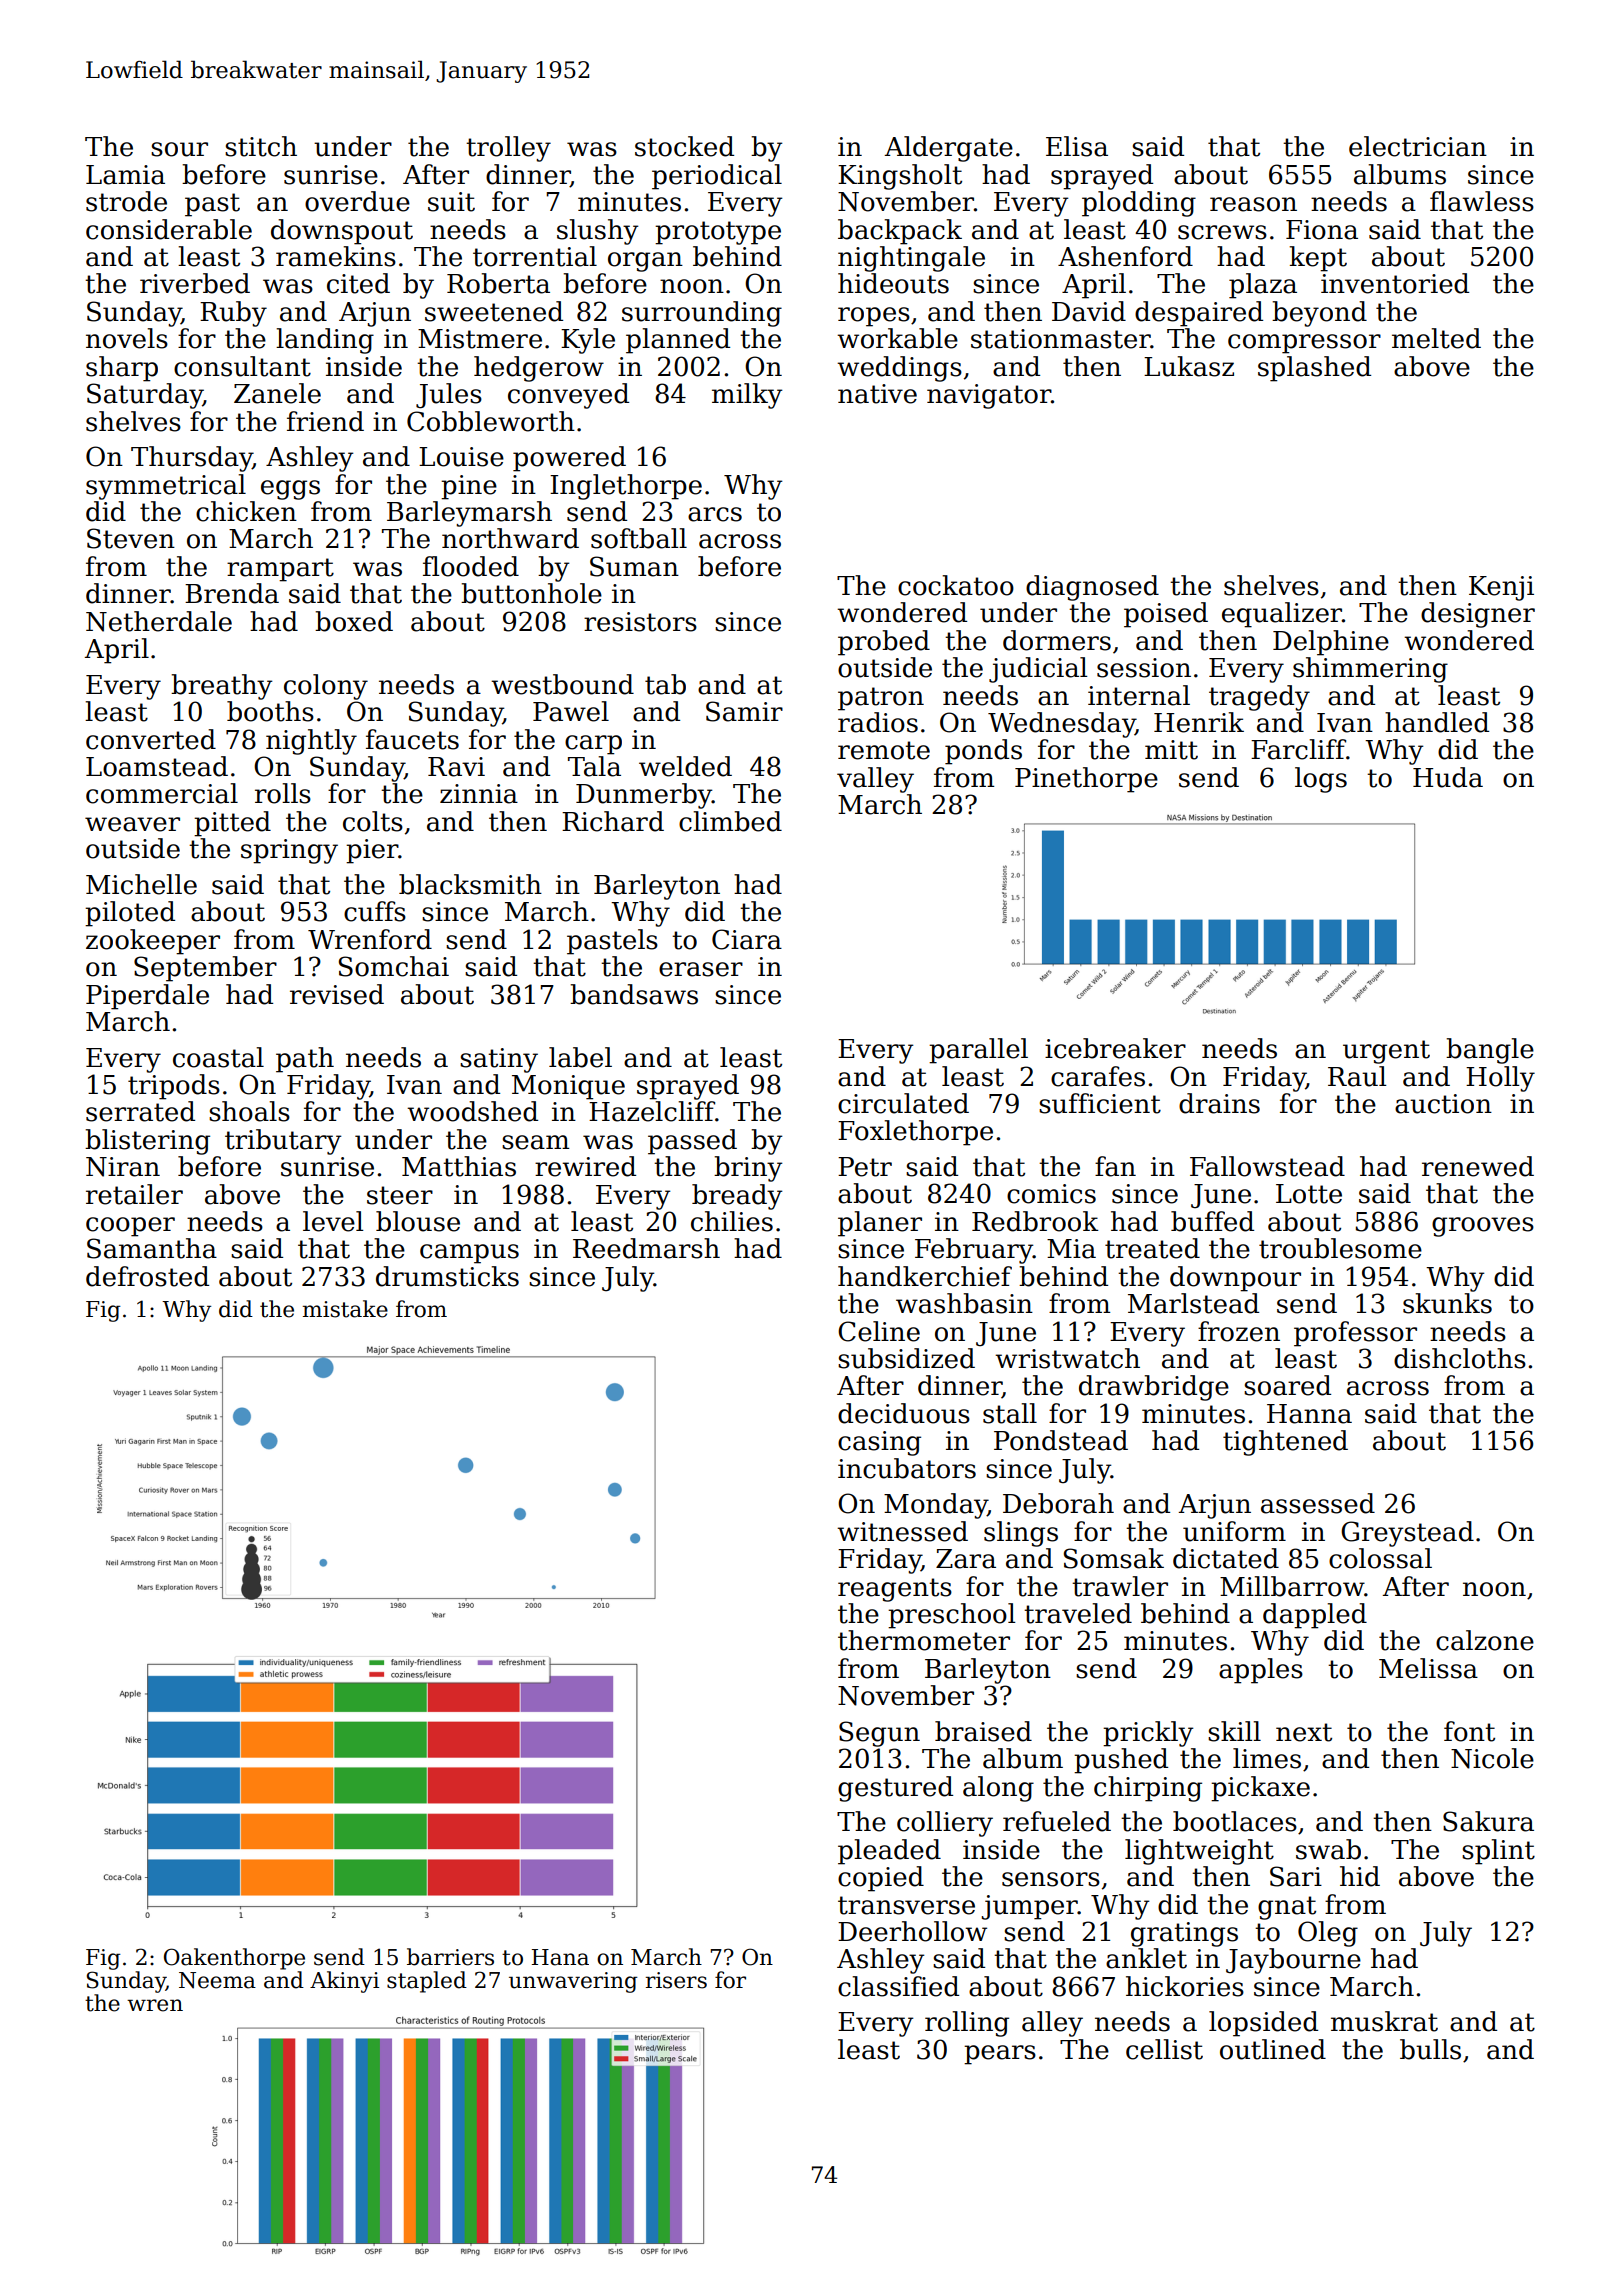 This screenshot has height=2292, width=1620. Describe the element at coordinates (217, 1980) in the screenshot. I see `Neema` at that location.
